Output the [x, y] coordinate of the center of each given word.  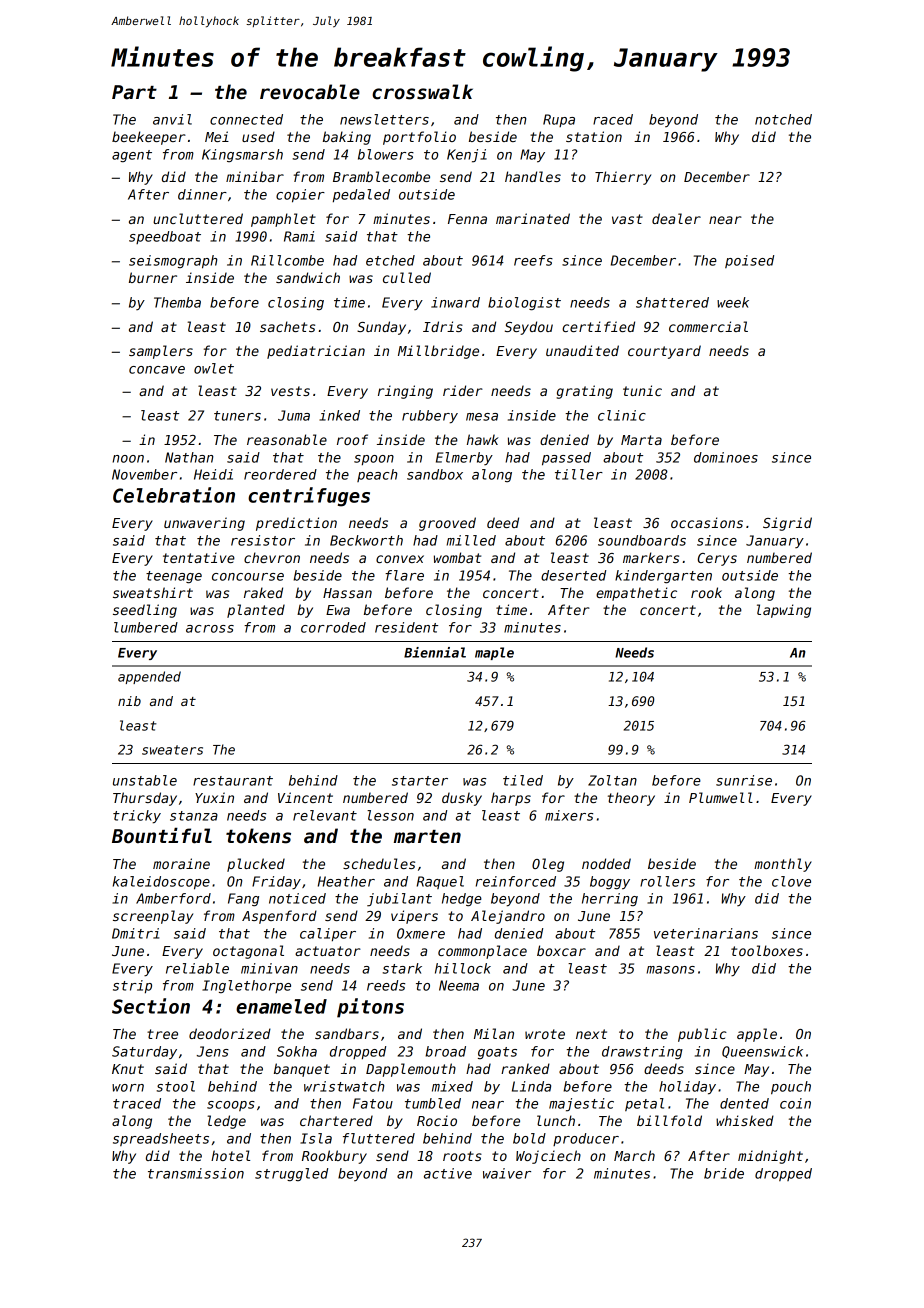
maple [494, 653]
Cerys [717, 559]
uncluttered [198, 218]
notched [783, 119]
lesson [390, 815]
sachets [287, 326]
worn [128, 1088]
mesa [482, 417]
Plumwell [721, 797]
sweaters [172, 750]
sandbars [347, 1033]
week [733, 302]
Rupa [559, 120]
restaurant [233, 781]
